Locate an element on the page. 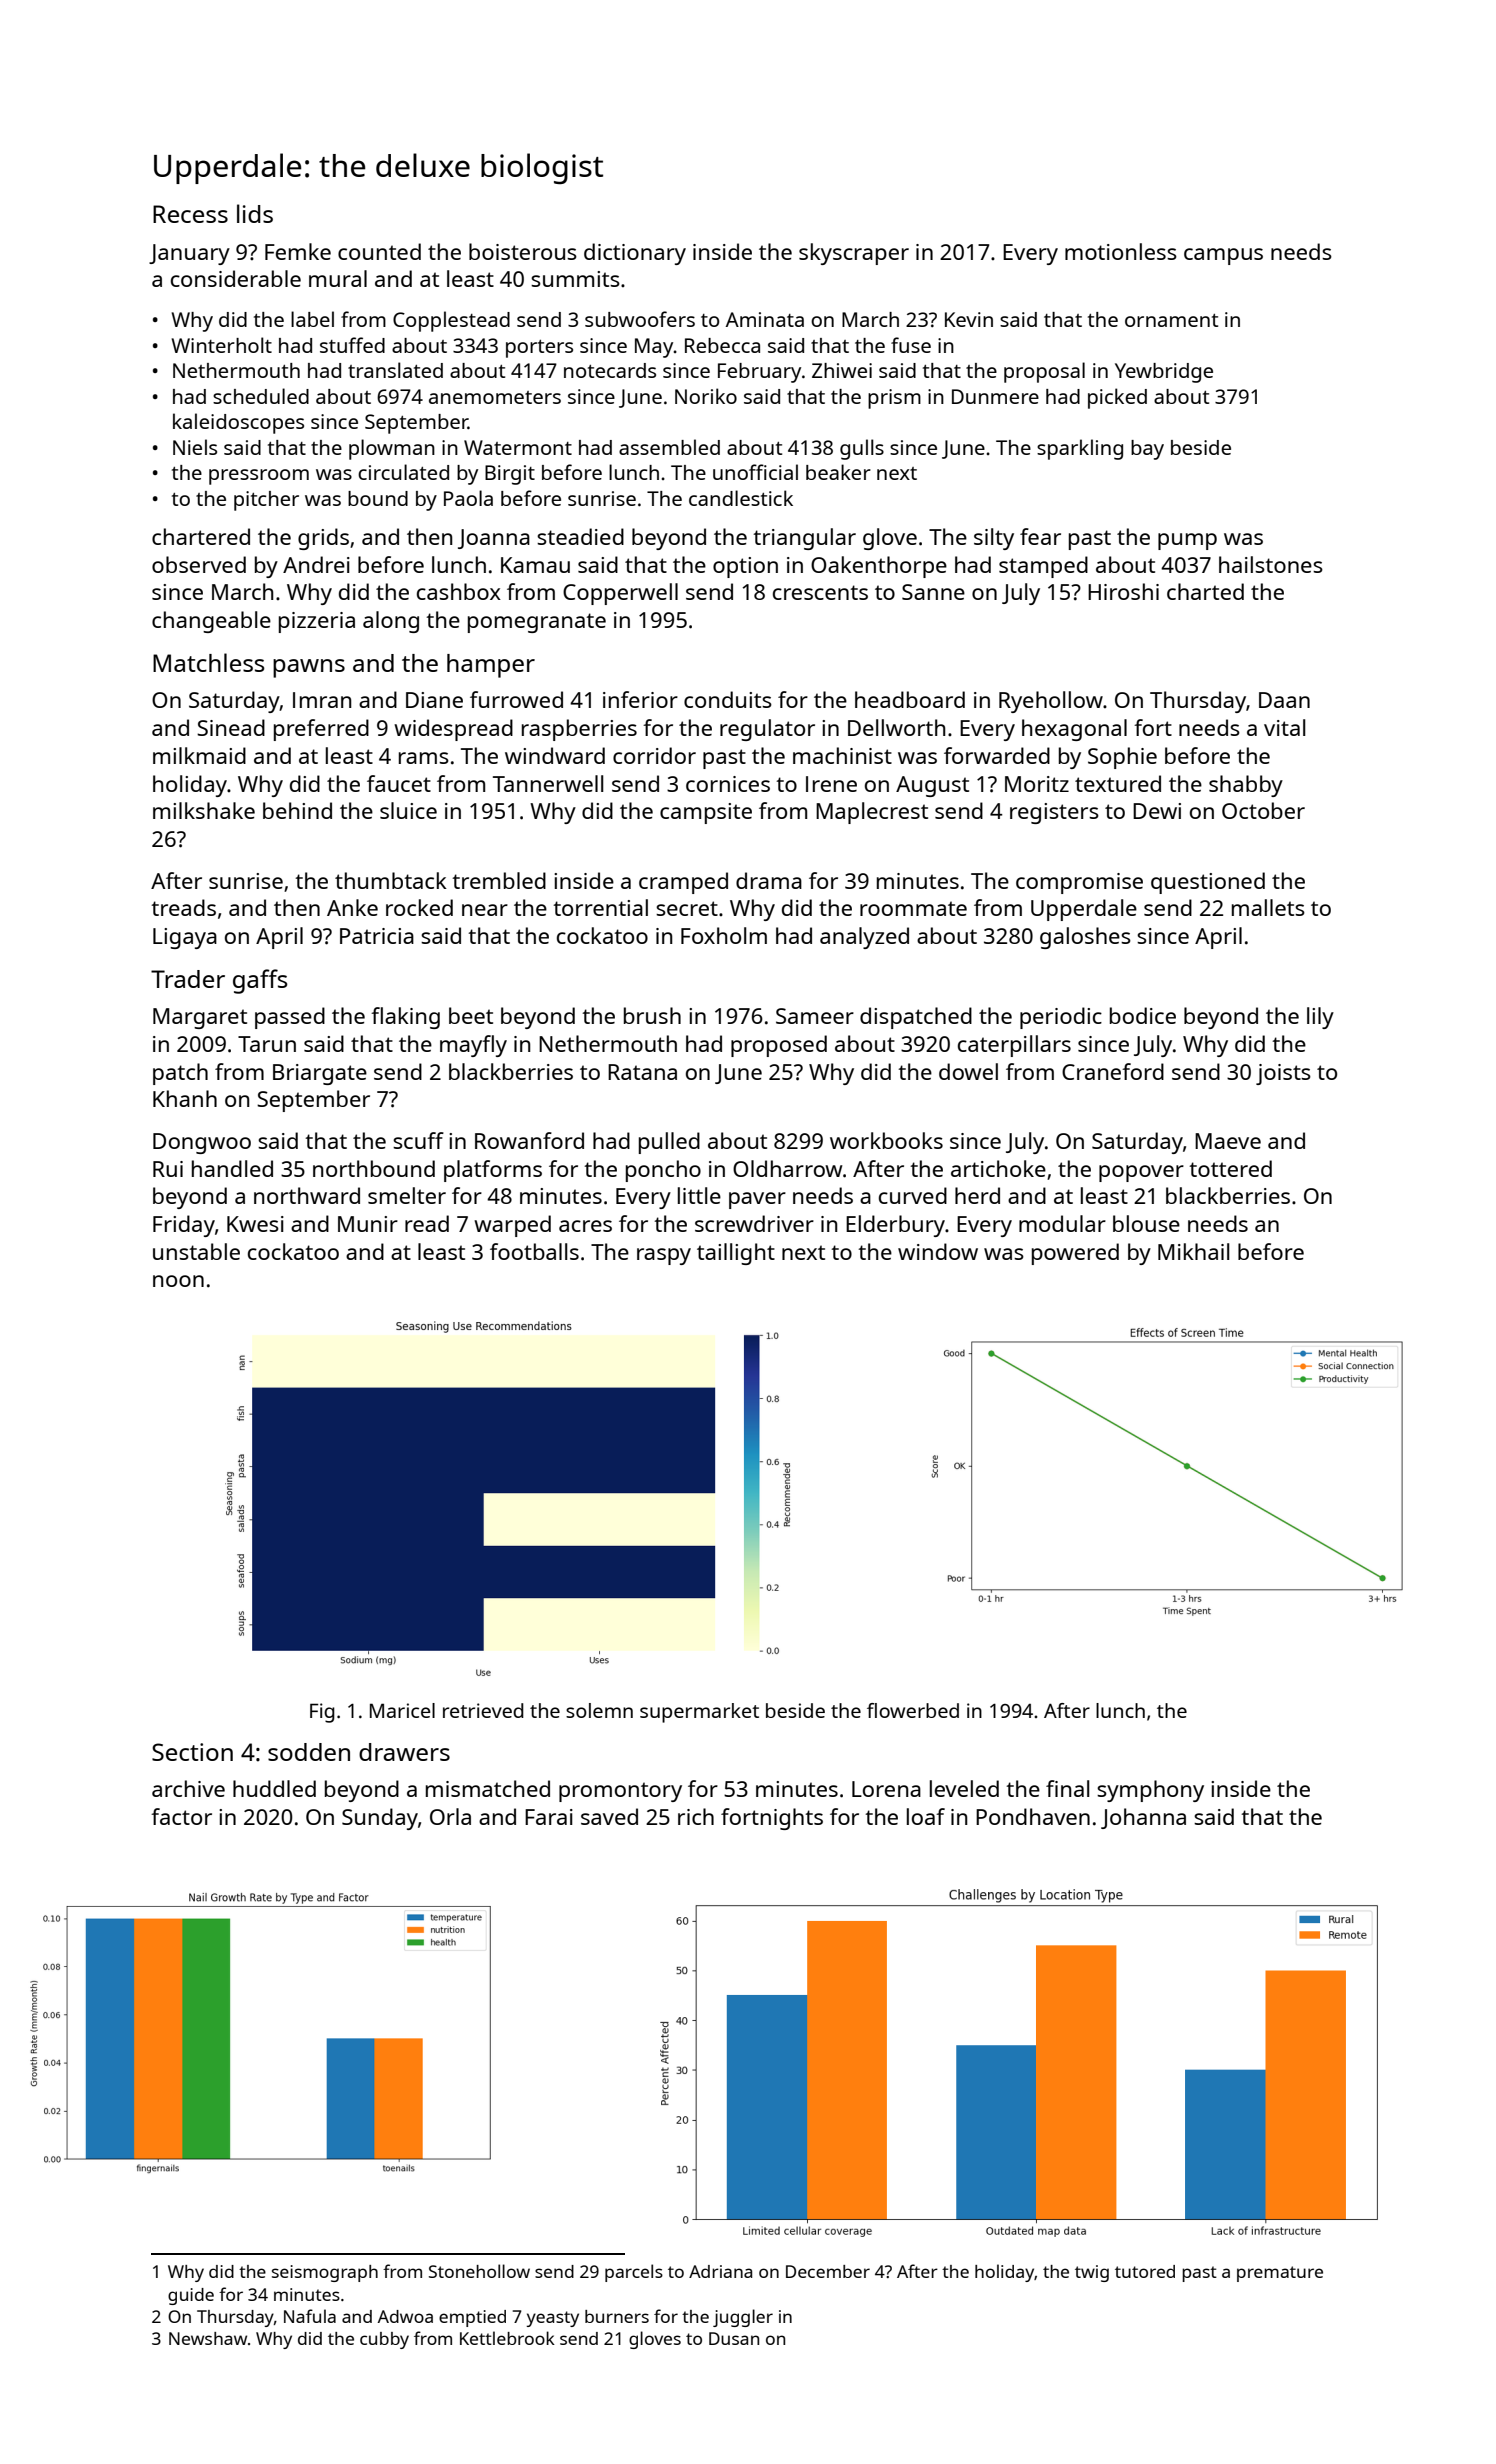 Image resolution: width=1496 pixels, height=2464 pixels. campus is located at coordinates (1223, 256).
